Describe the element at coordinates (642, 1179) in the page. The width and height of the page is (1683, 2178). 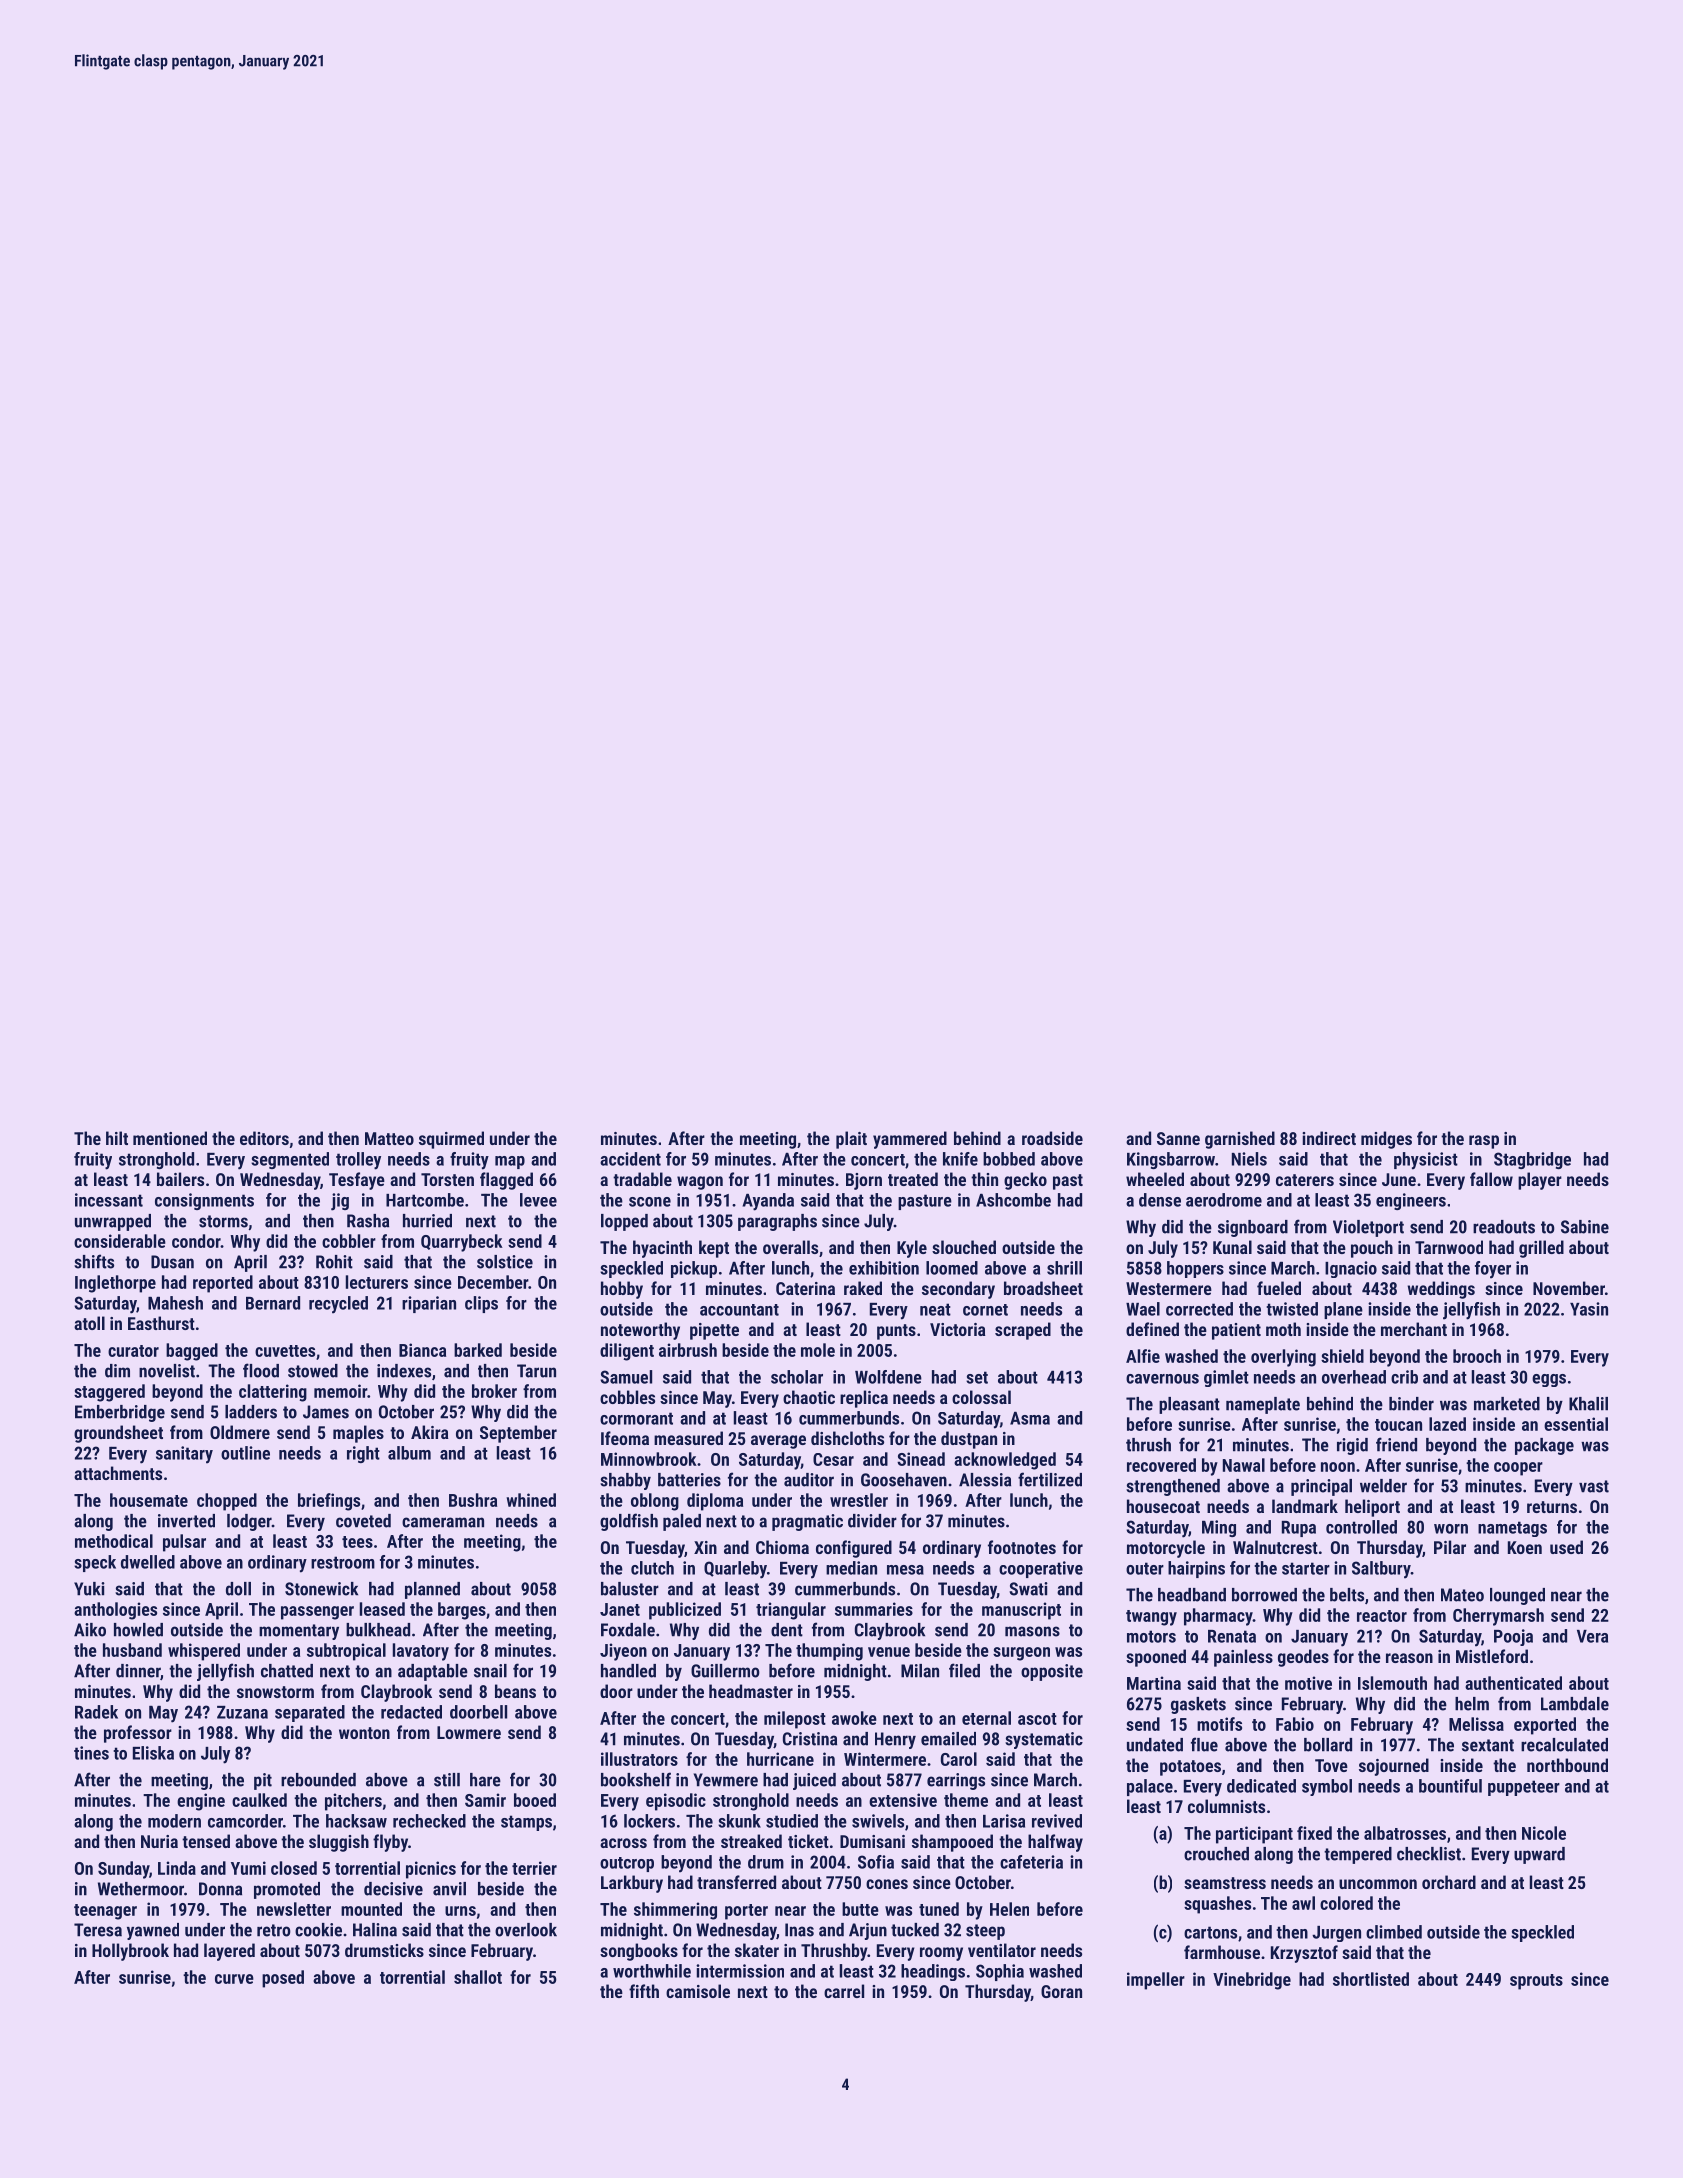
I see `tradable` at that location.
